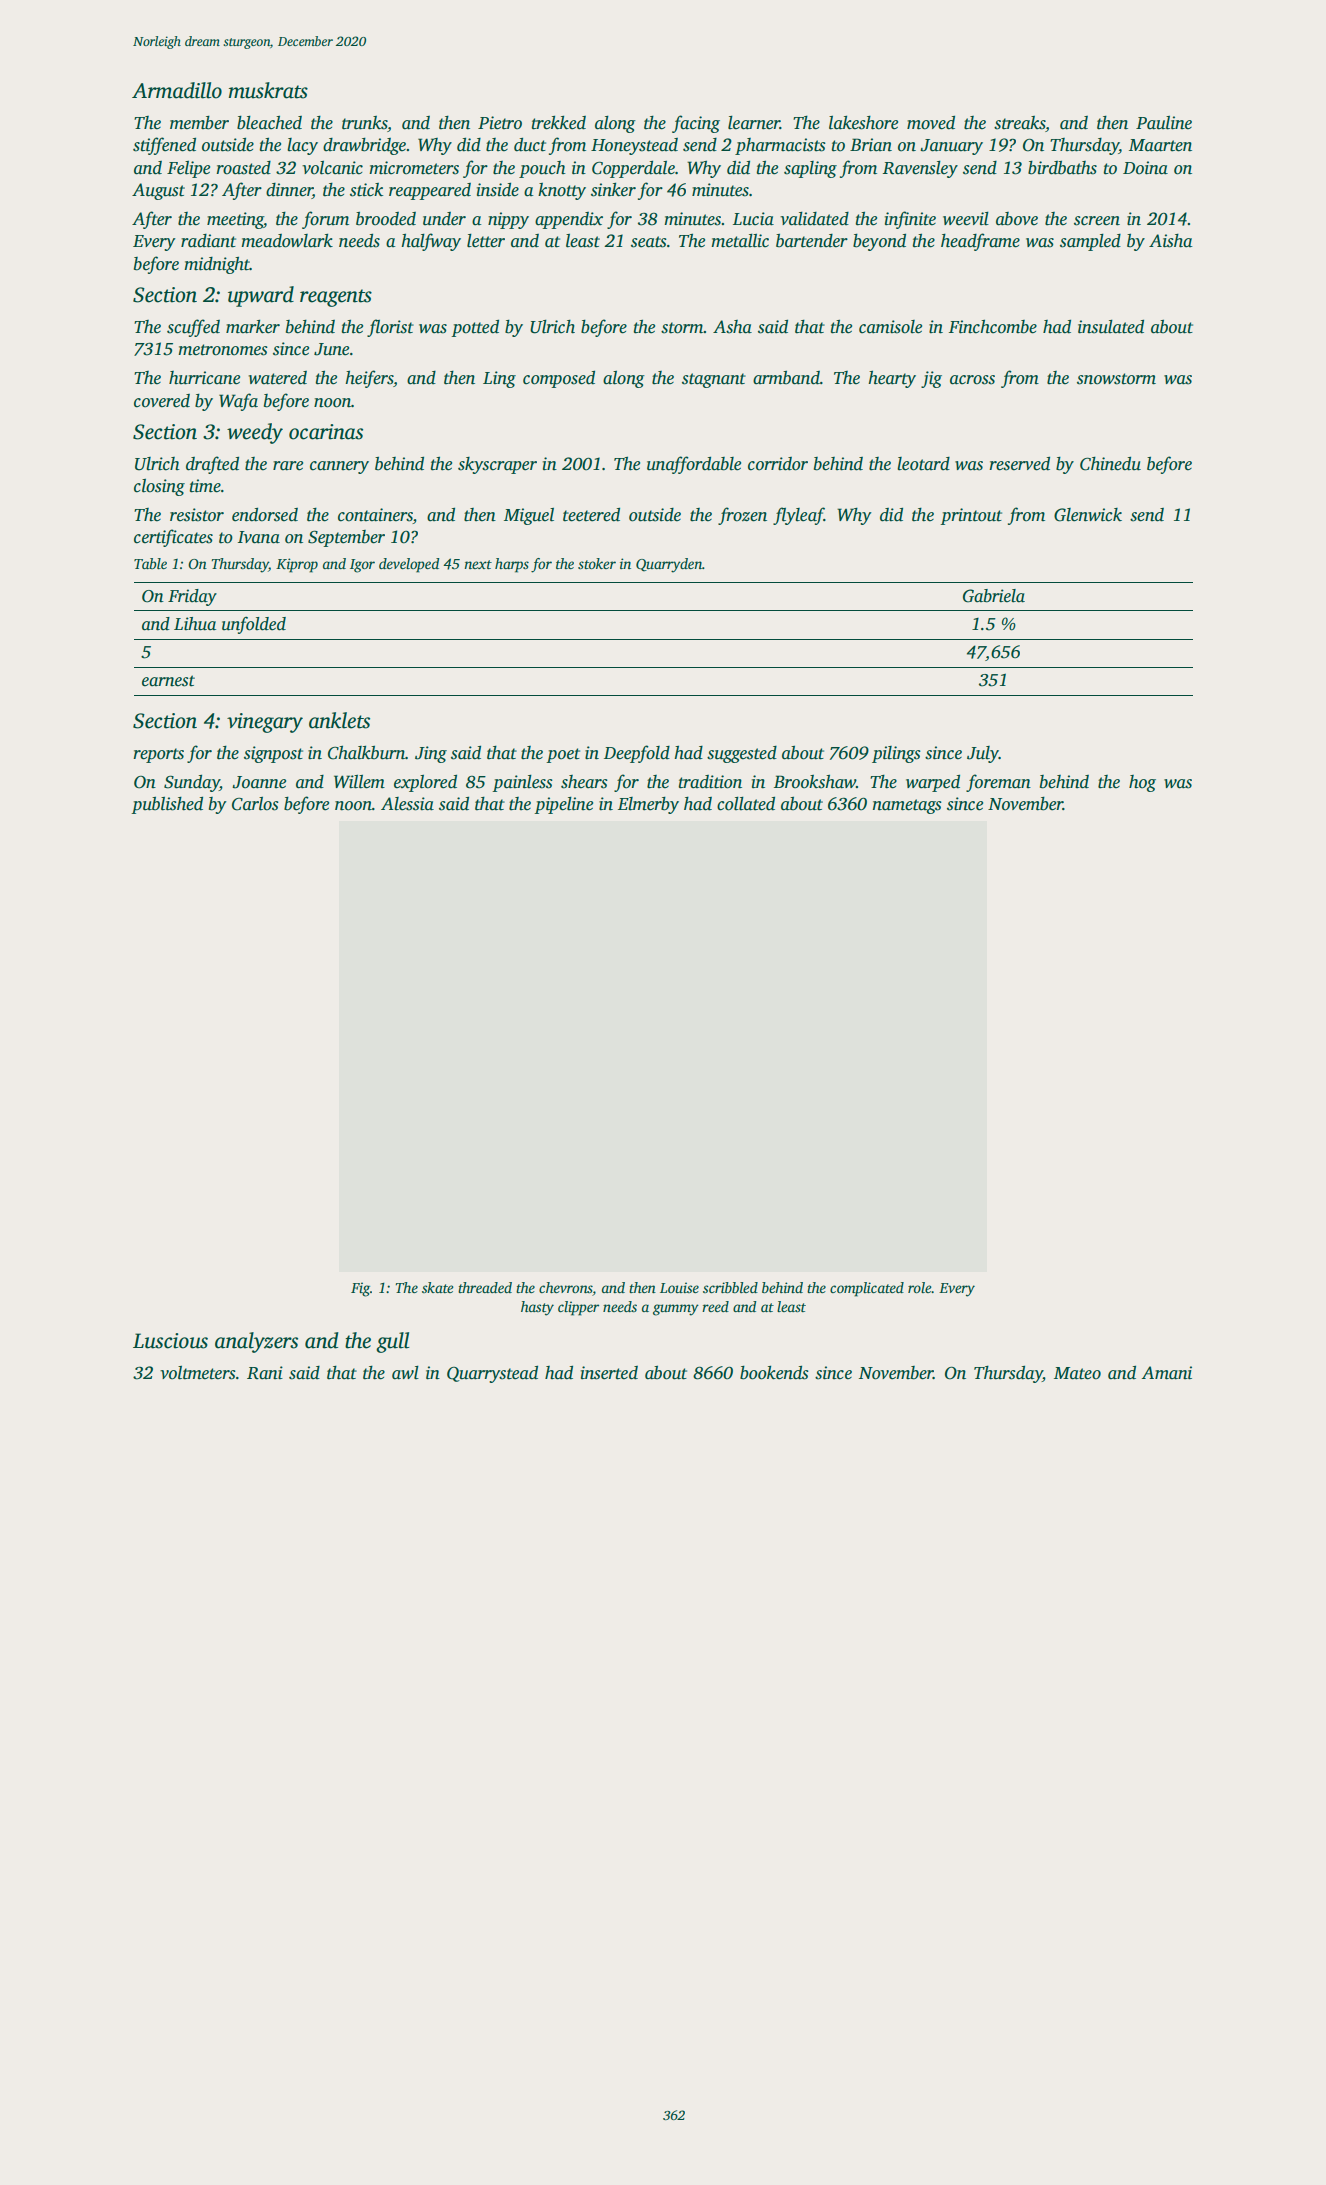 Image resolution: width=1326 pixels, height=2185 pixels. What do you see at coordinates (1142, 783) in the screenshot?
I see `hog` at bounding box center [1142, 783].
